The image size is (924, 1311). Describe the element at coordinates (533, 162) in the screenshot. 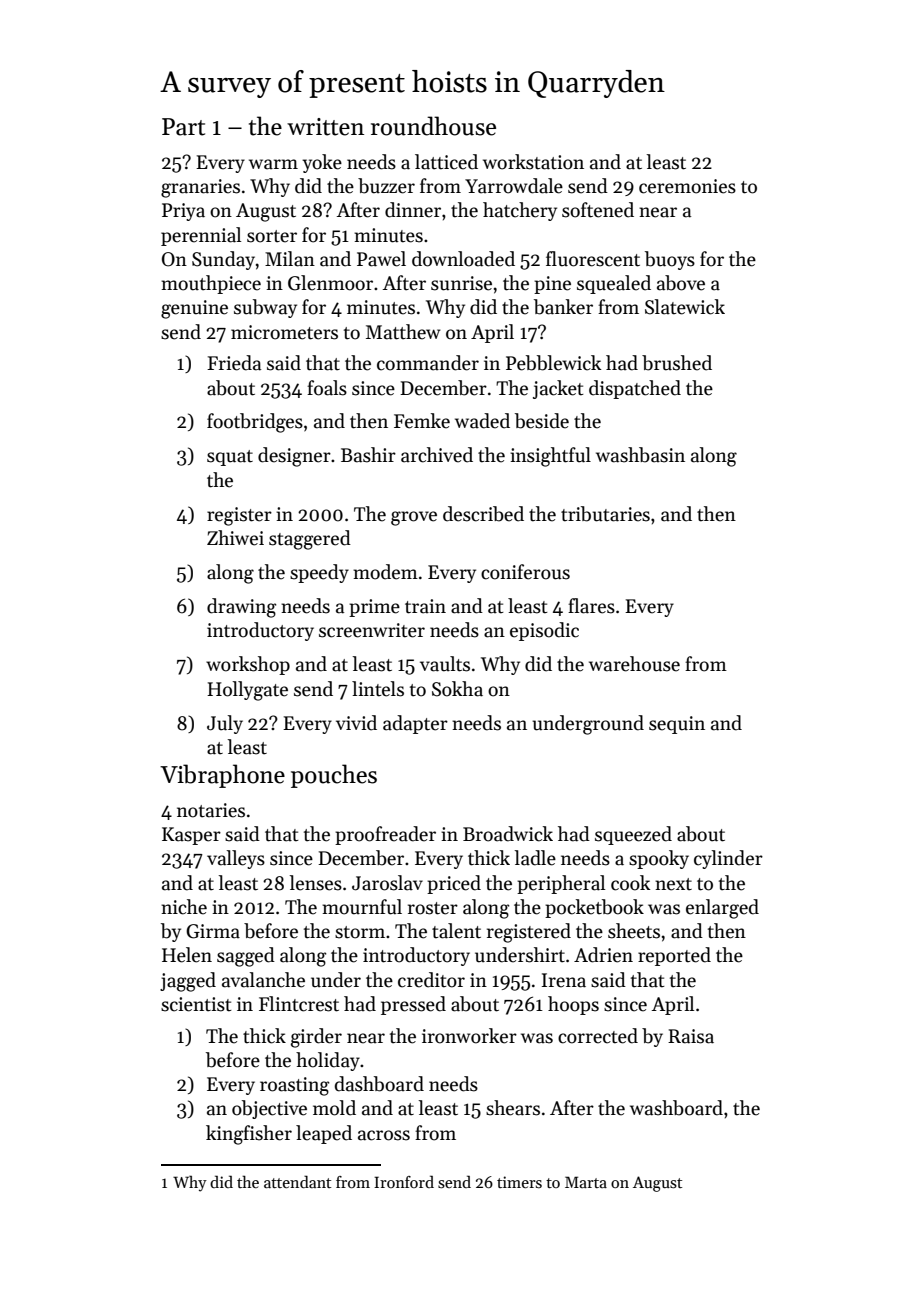

I see `workstation` at that location.
